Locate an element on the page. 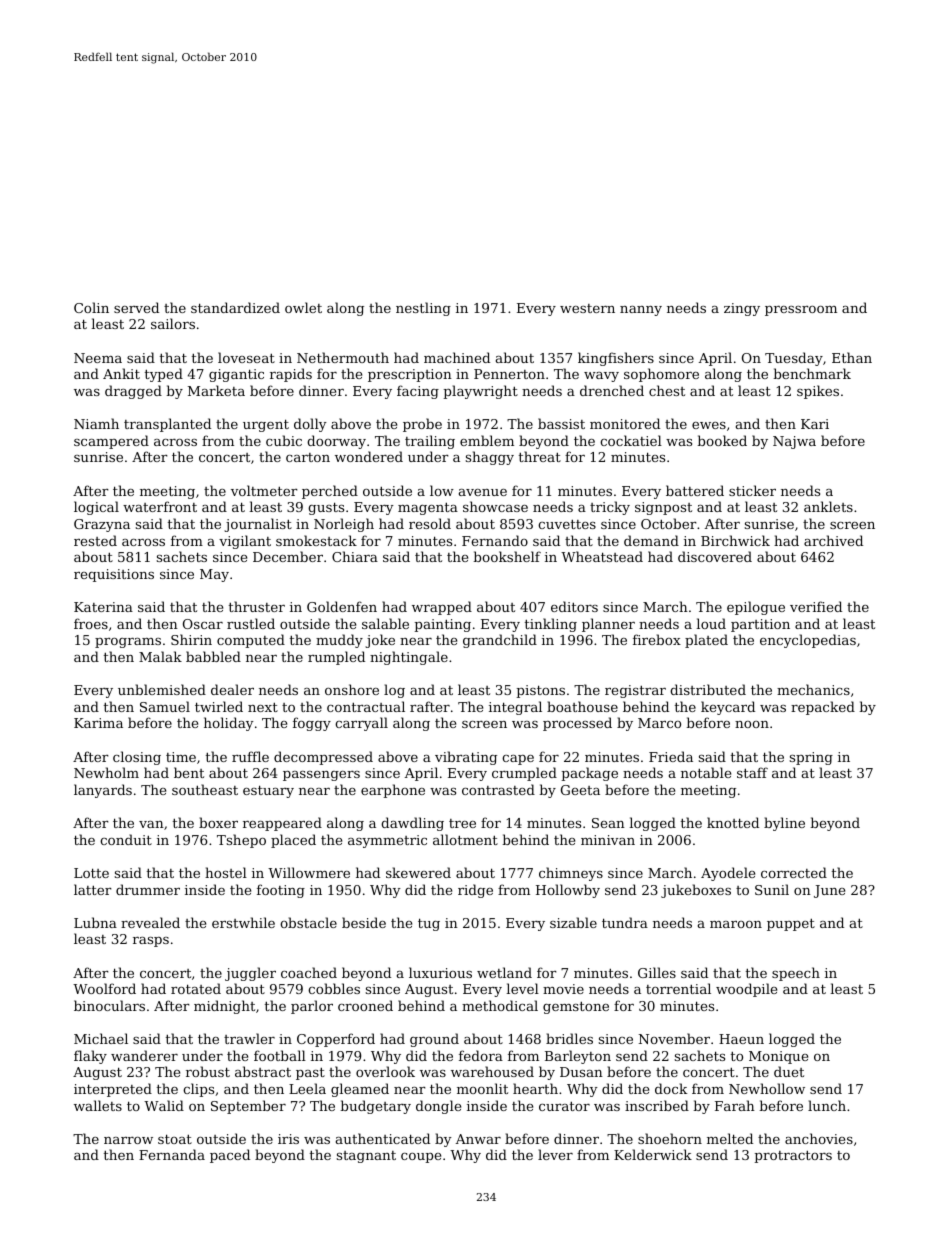 This document has width=952, height=1233. programs is located at coordinates (128, 643).
